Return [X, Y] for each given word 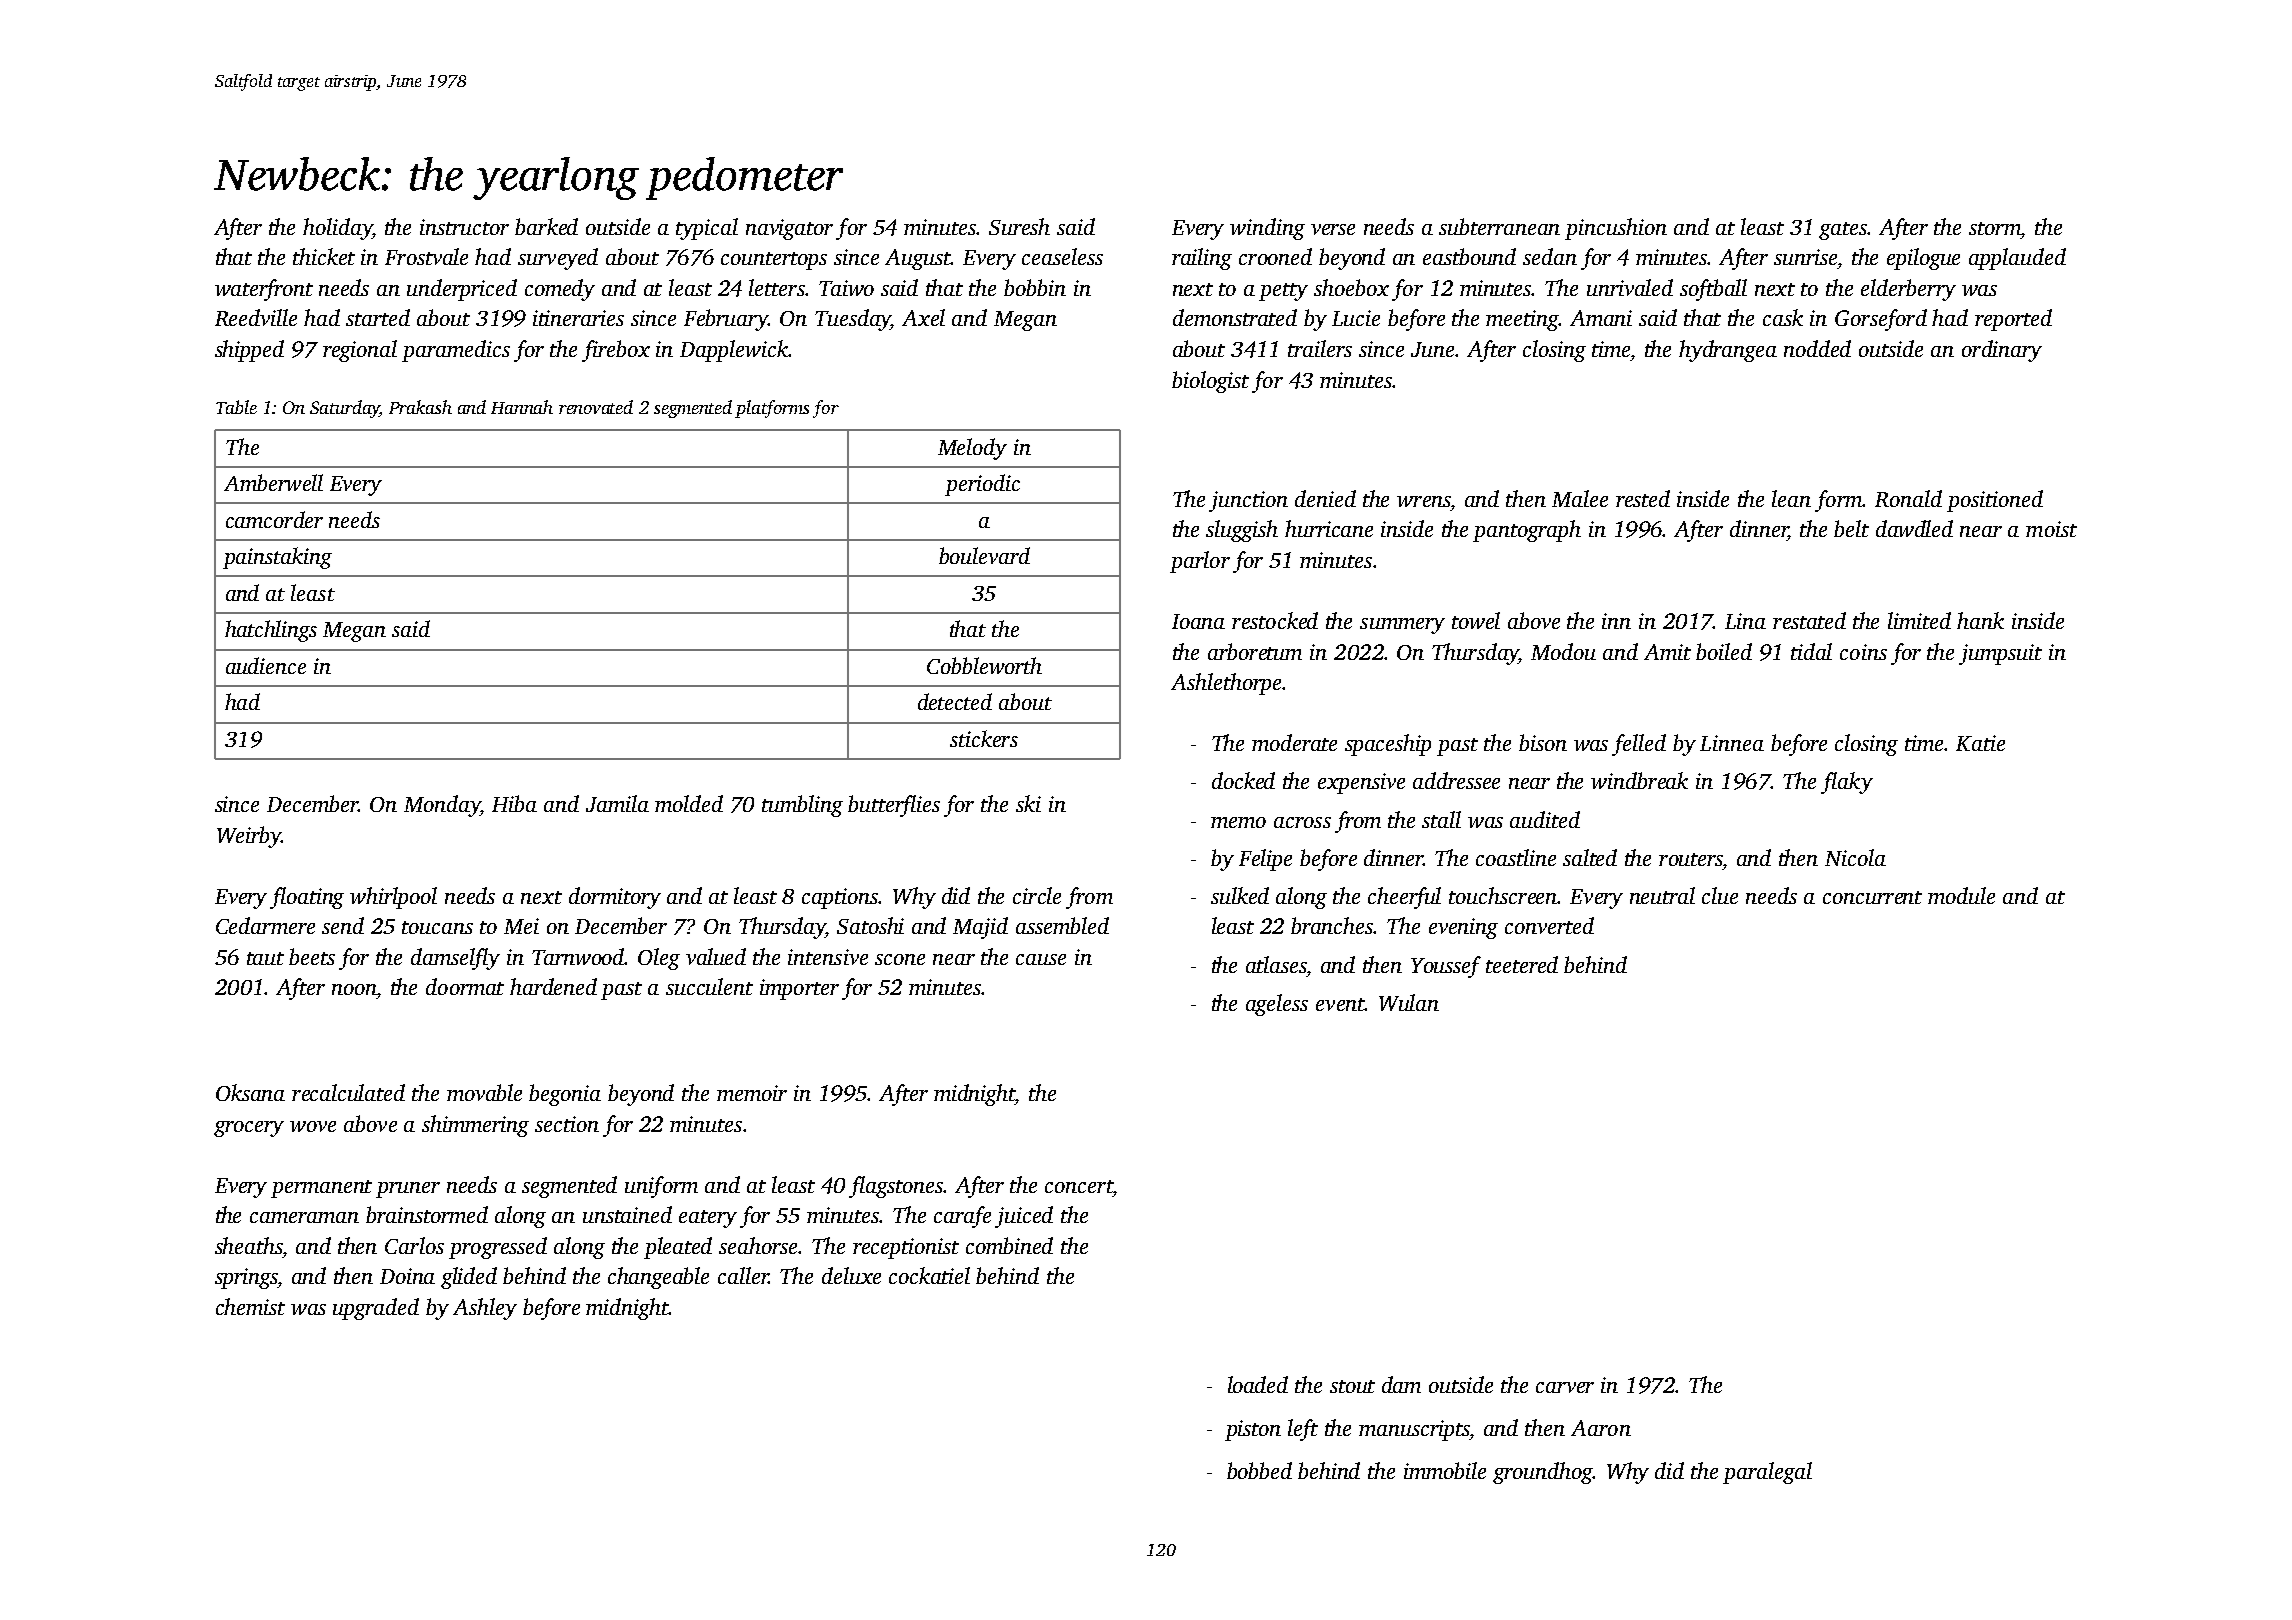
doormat [465, 986]
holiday [337, 229]
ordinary [2002, 351]
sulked [1240, 895]
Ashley [485, 1309]
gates [1843, 231]
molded [689, 803]
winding [1267, 229]
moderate [1294, 742]
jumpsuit [2000, 654]
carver [1565, 1387]
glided [469, 1278]
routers [1691, 859]
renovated [596, 407]
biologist [1210, 382]
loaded [1258, 1384]
